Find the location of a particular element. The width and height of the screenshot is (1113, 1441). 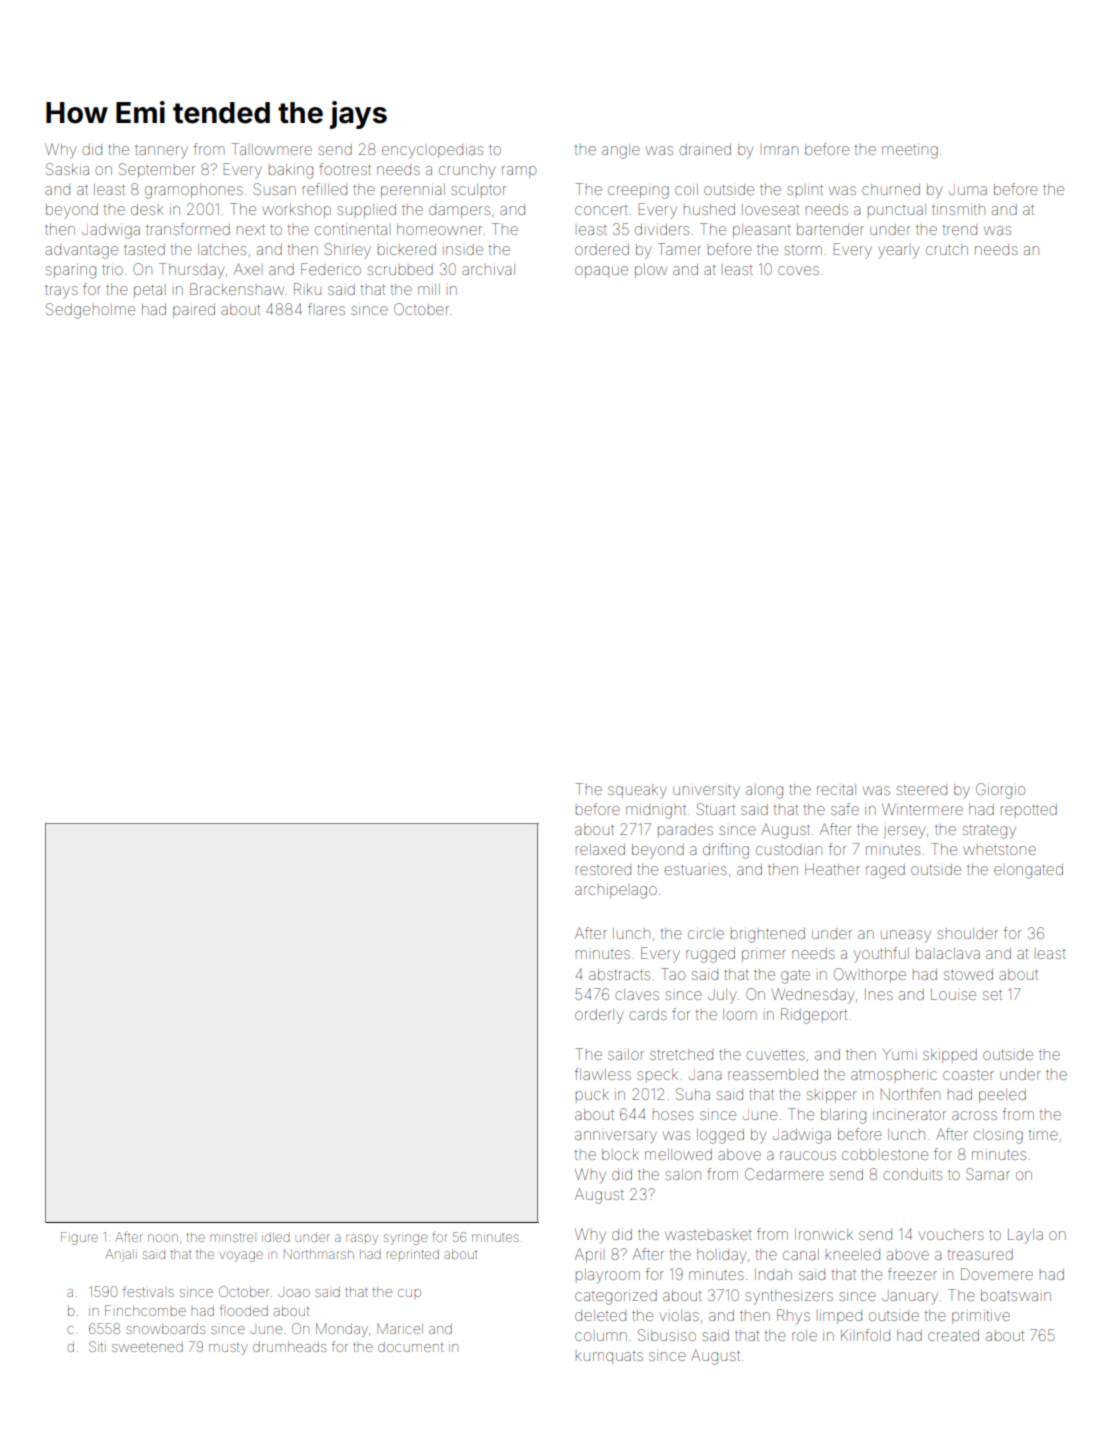

mill is located at coordinates (429, 289).
